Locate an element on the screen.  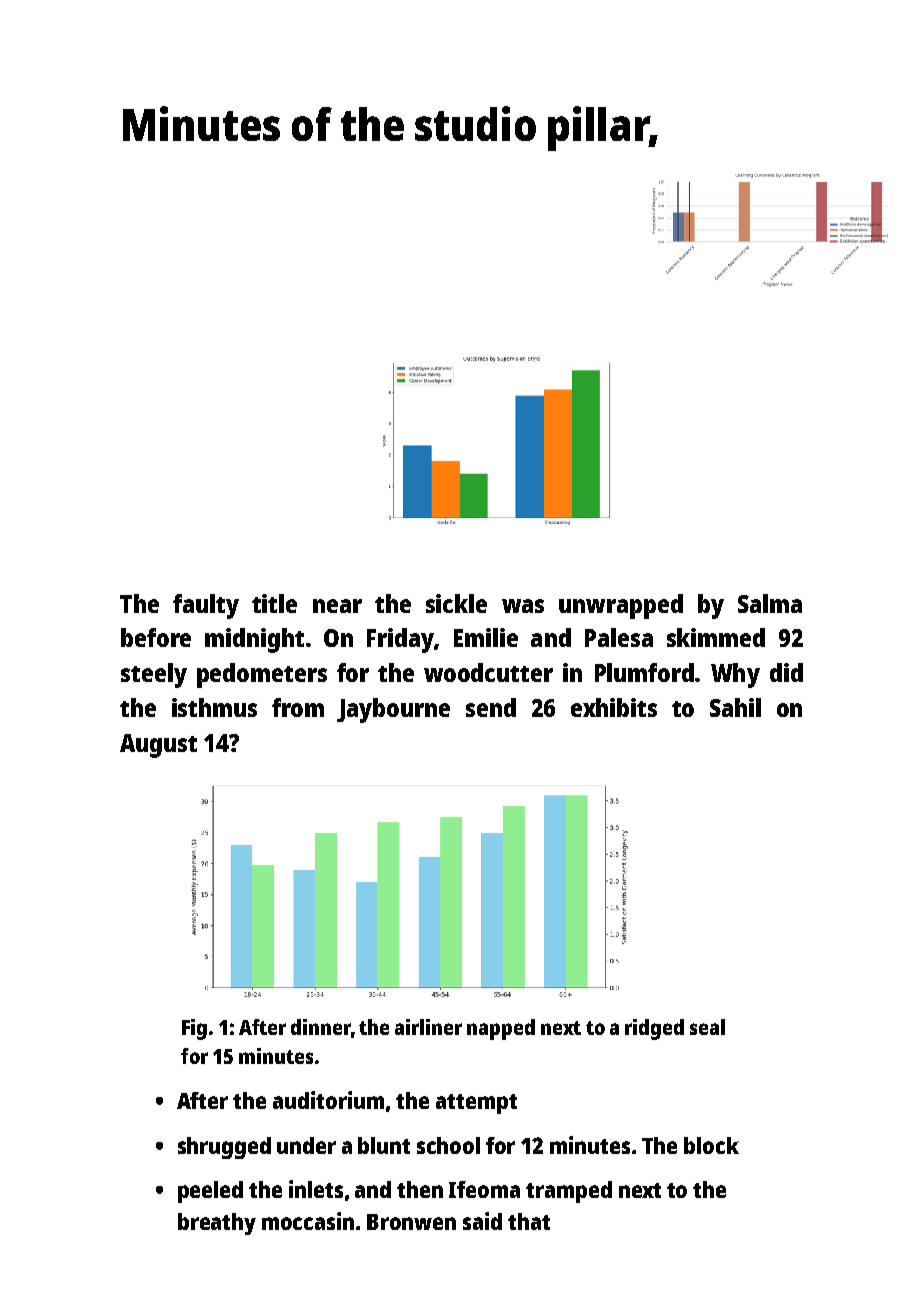
napped is located at coordinates (501, 1029).
